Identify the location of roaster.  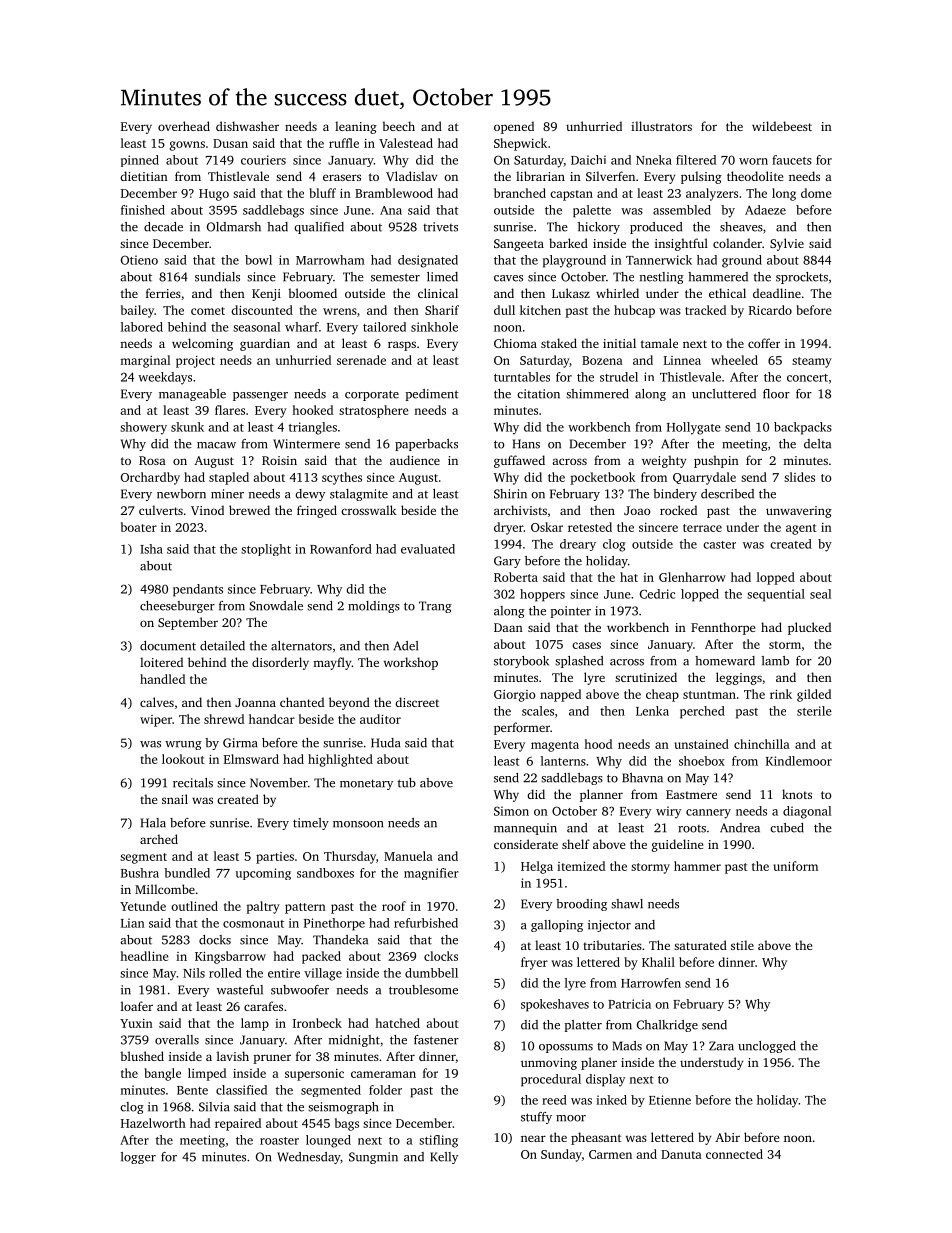
(279, 1141).
